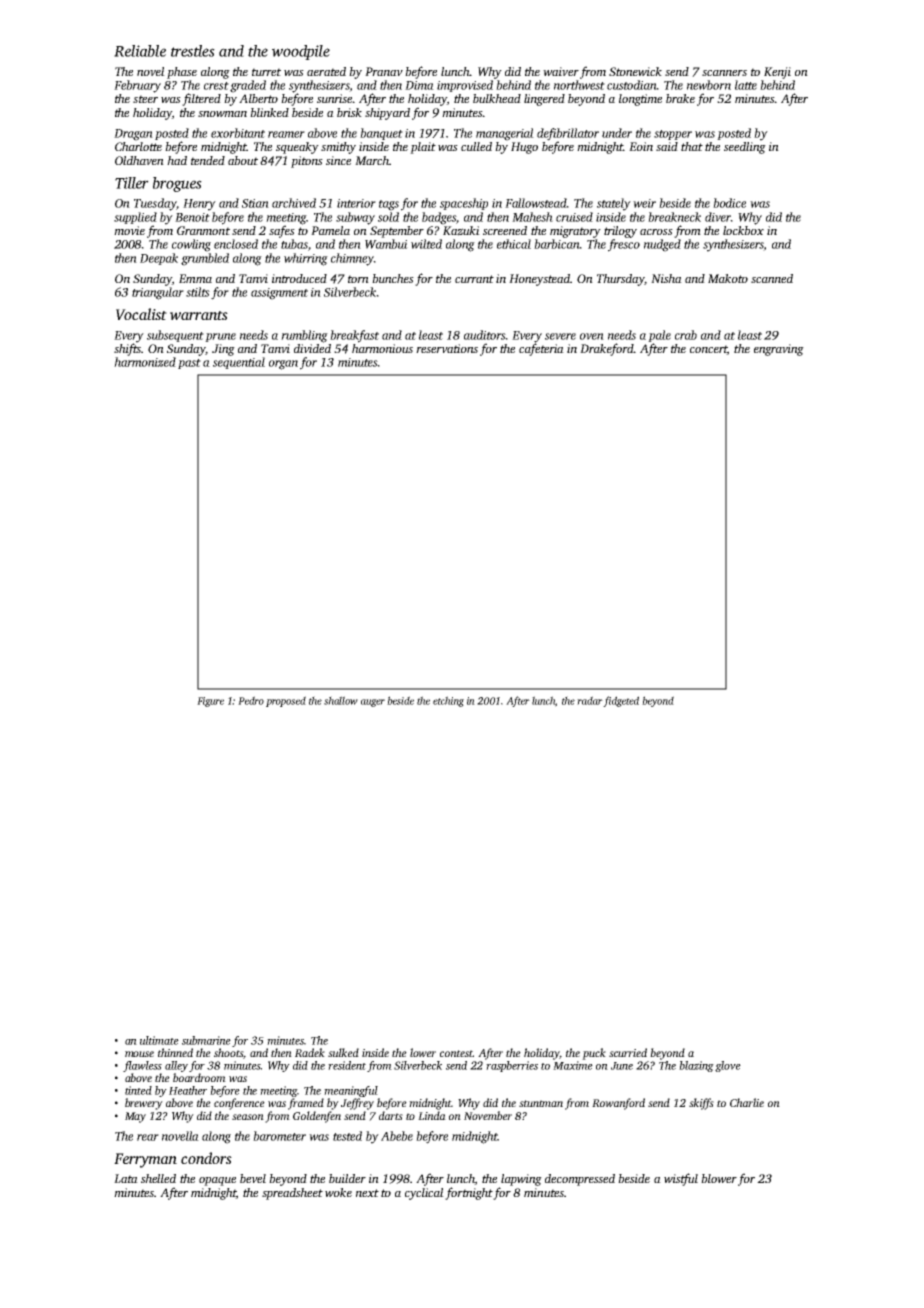  I want to click on seedling, so click(745, 148).
